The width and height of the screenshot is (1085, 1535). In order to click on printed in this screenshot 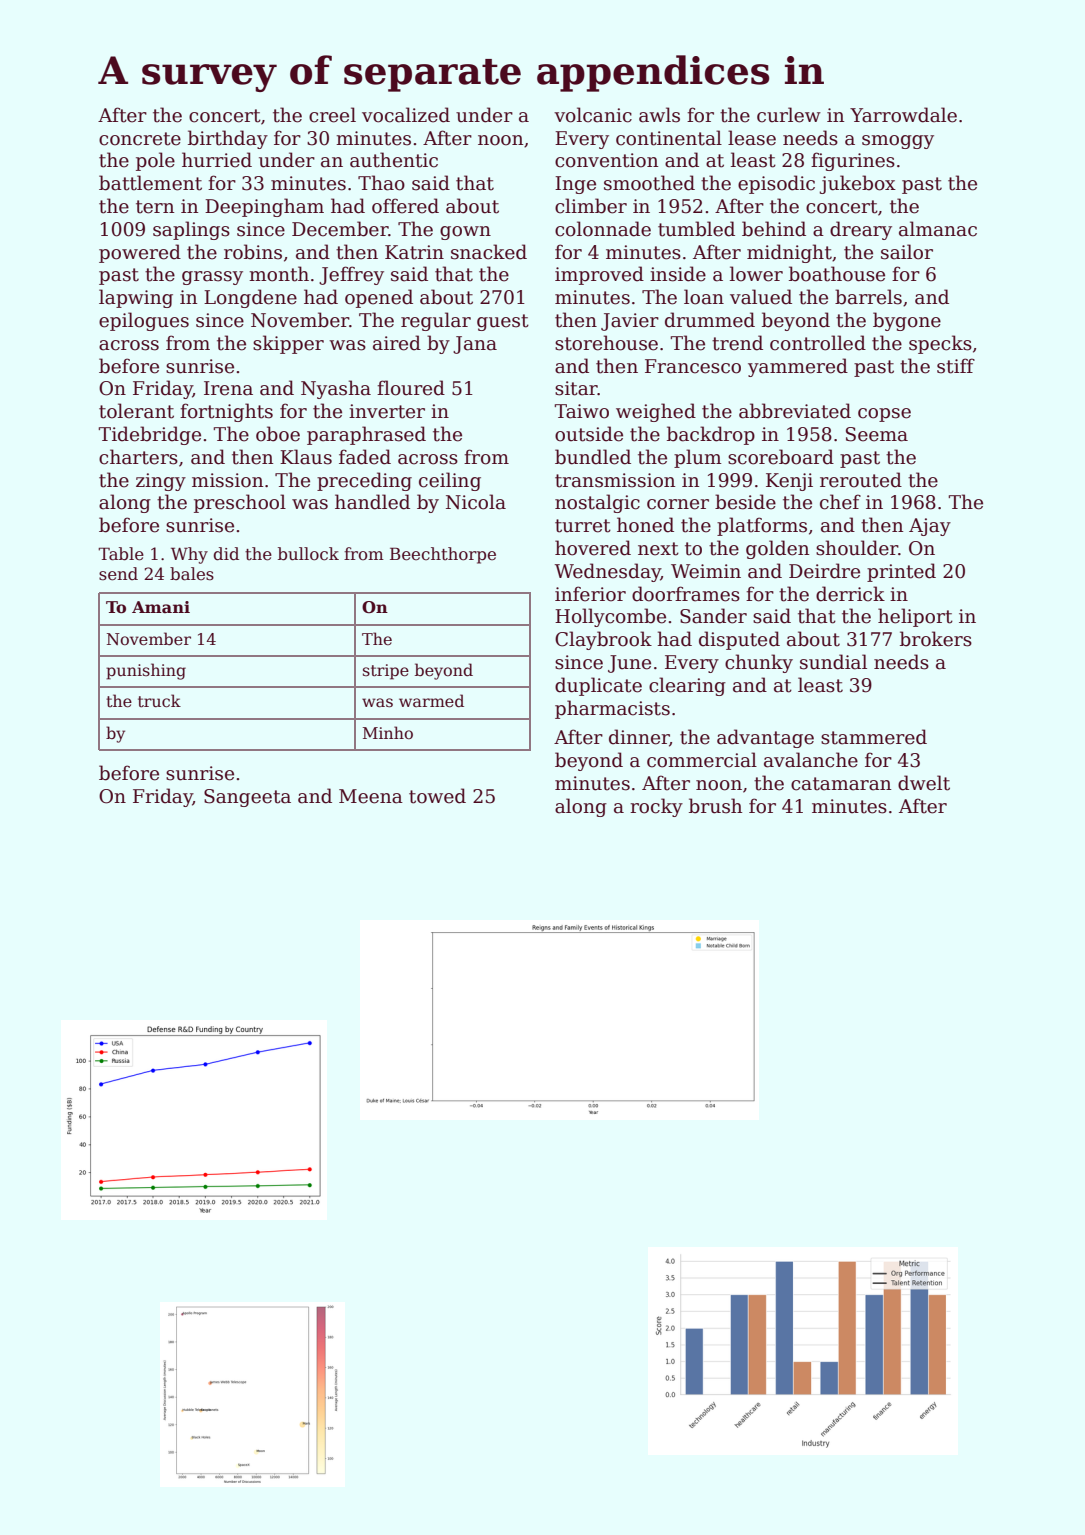, I will do `click(901, 572)`.
